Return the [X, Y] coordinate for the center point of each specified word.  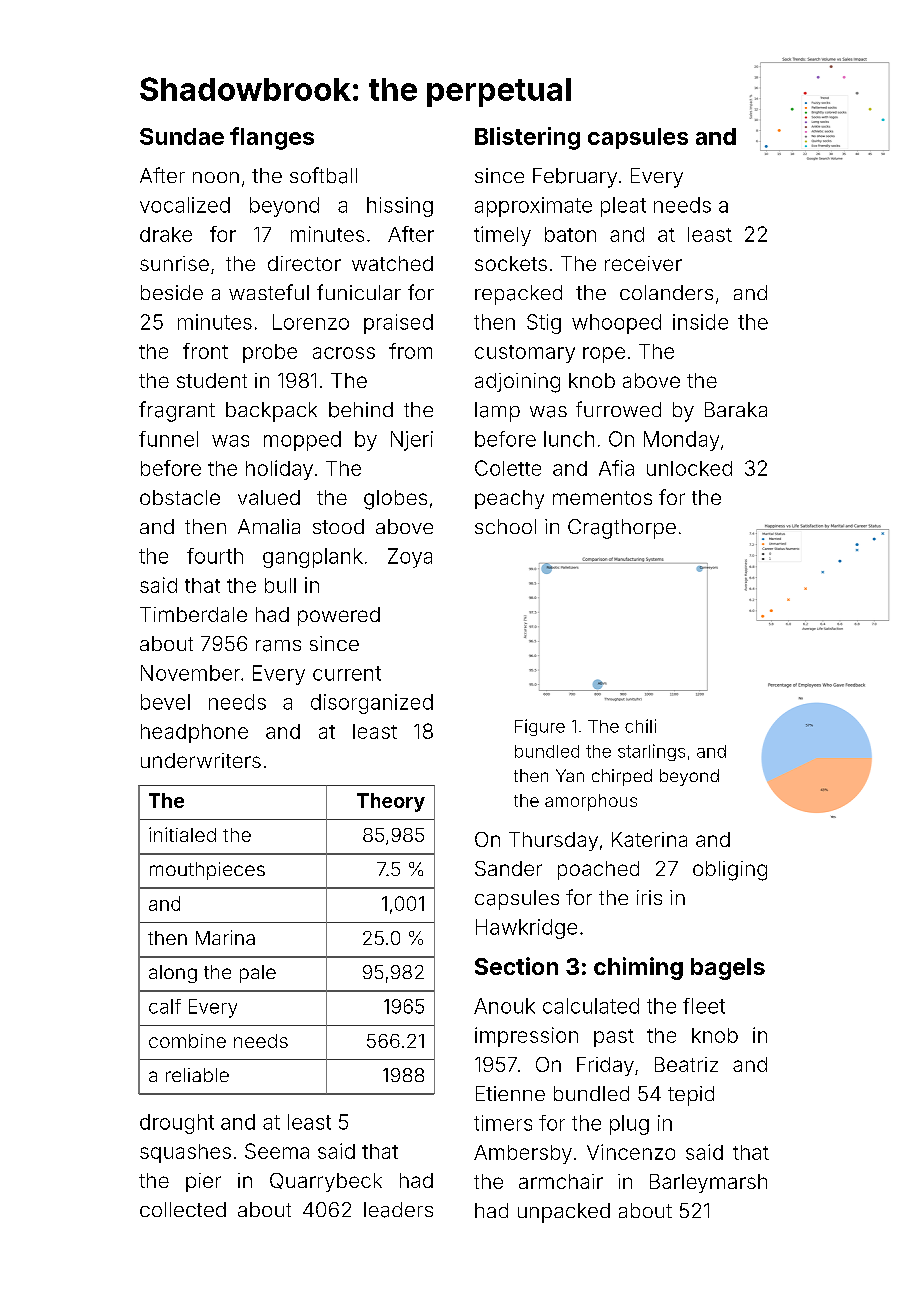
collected [183, 1209]
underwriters [201, 760]
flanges [272, 138]
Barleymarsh [708, 1183]
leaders [398, 1210]
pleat [623, 207]
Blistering [527, 138]
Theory [391, 802]
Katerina [649, 839]
